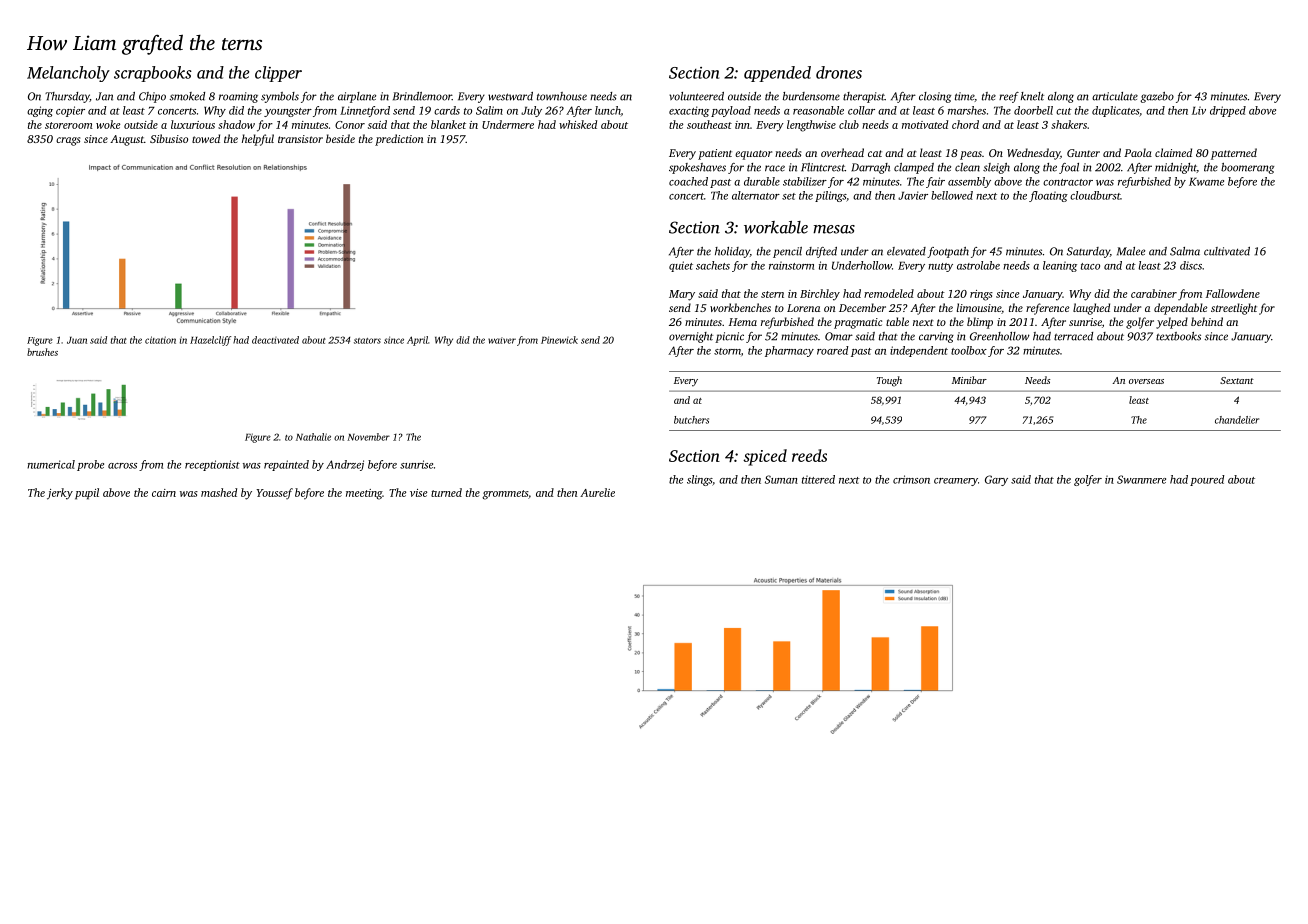  I want to click on midnight, so click(1176, 168).
